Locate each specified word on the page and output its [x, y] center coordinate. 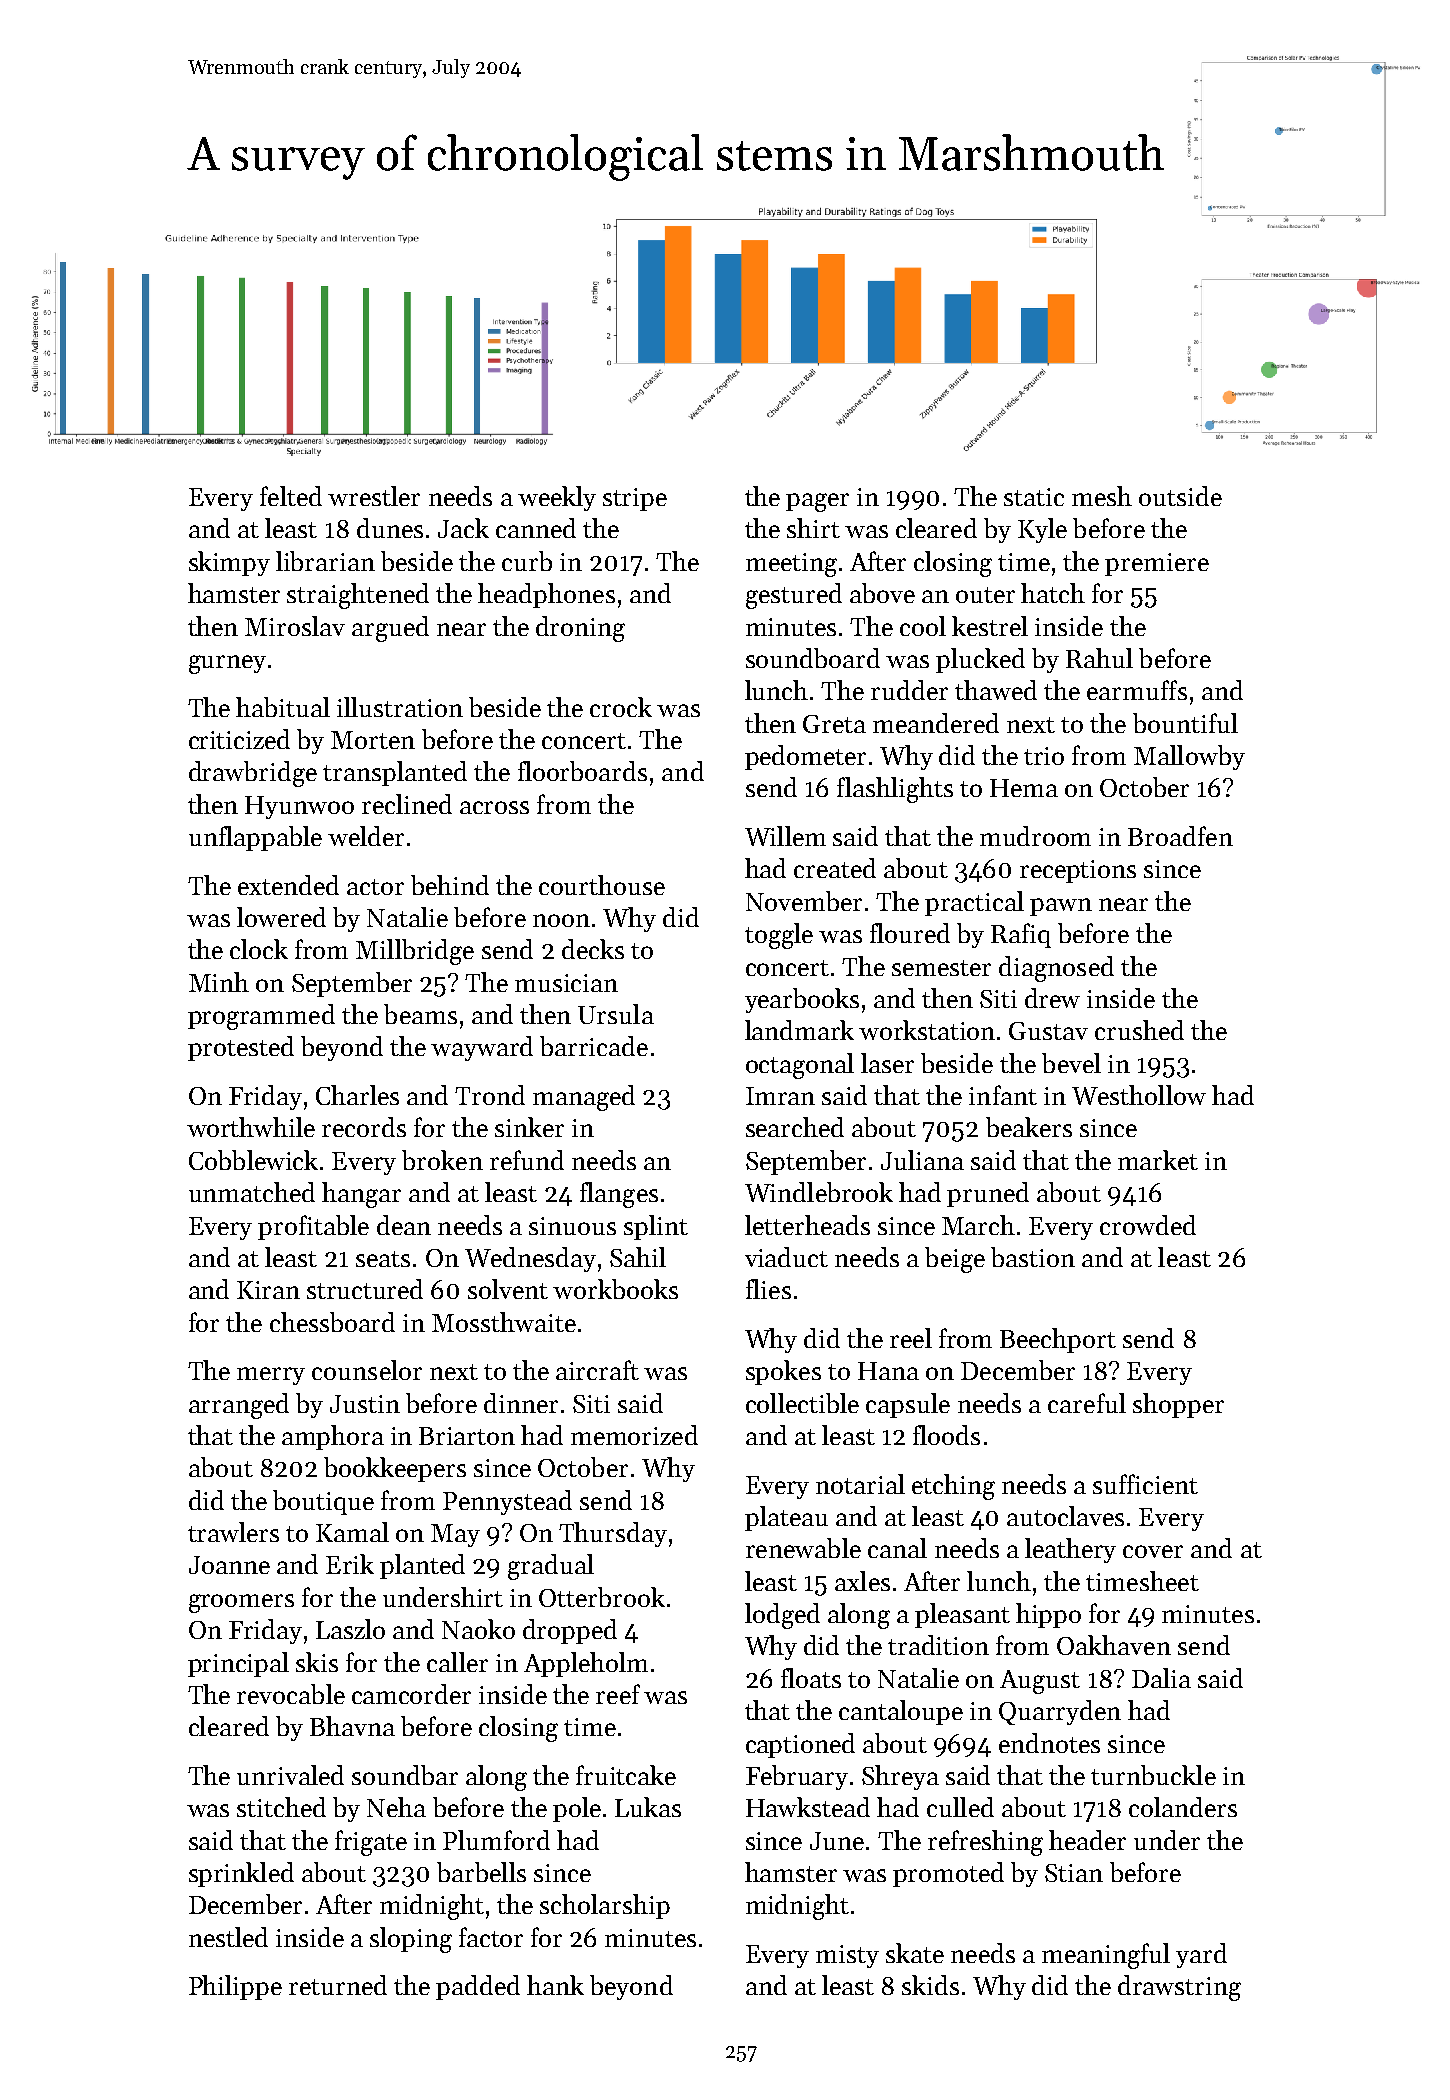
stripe [635, 499]
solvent [508, 1289]
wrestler [374, 496]
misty [847, 1956]
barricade [594, 1046]
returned [338, 1985]
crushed [1139, 1030]
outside [1180, 496]
